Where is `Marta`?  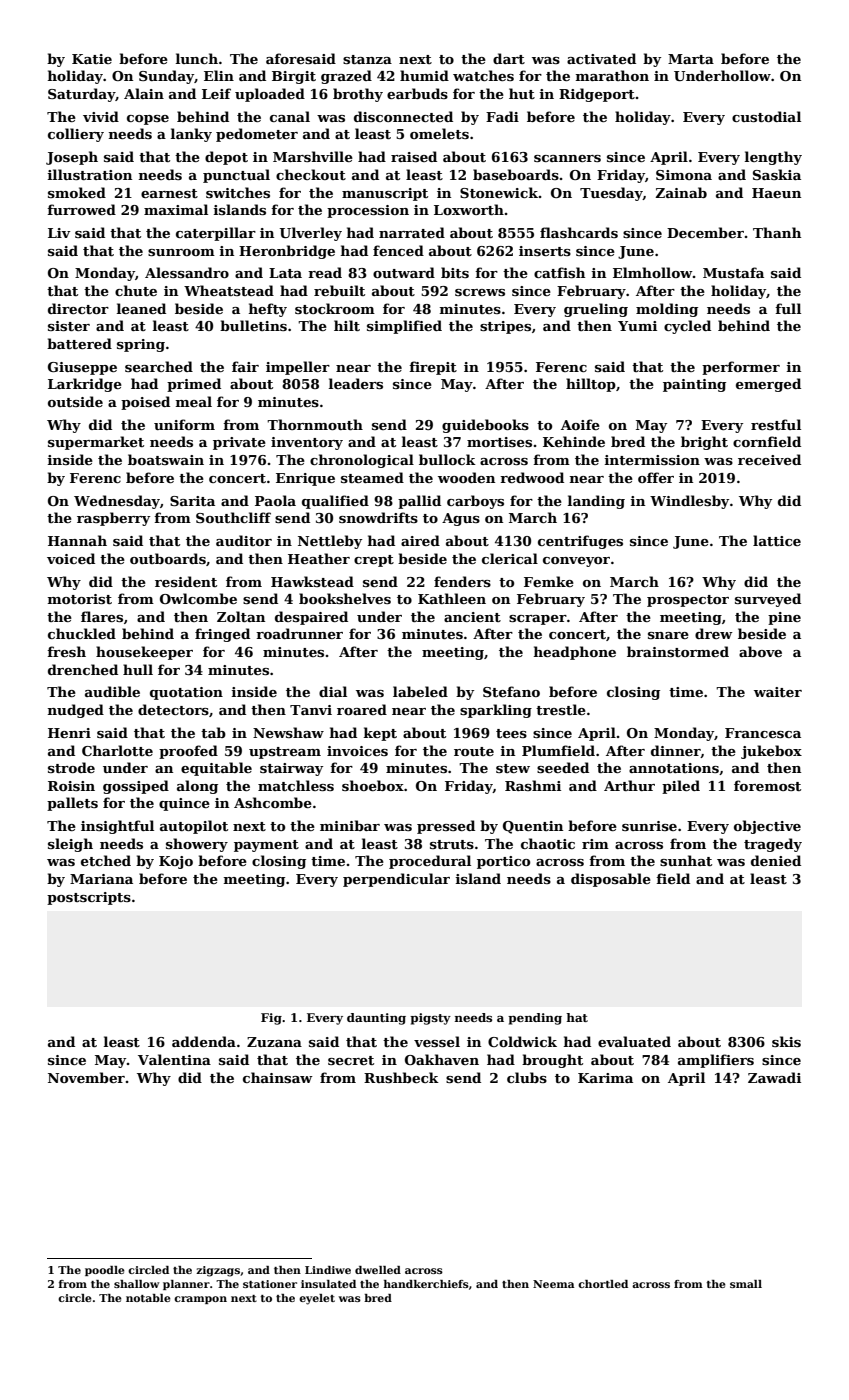 Marta is located at coordinates (691, 59).
